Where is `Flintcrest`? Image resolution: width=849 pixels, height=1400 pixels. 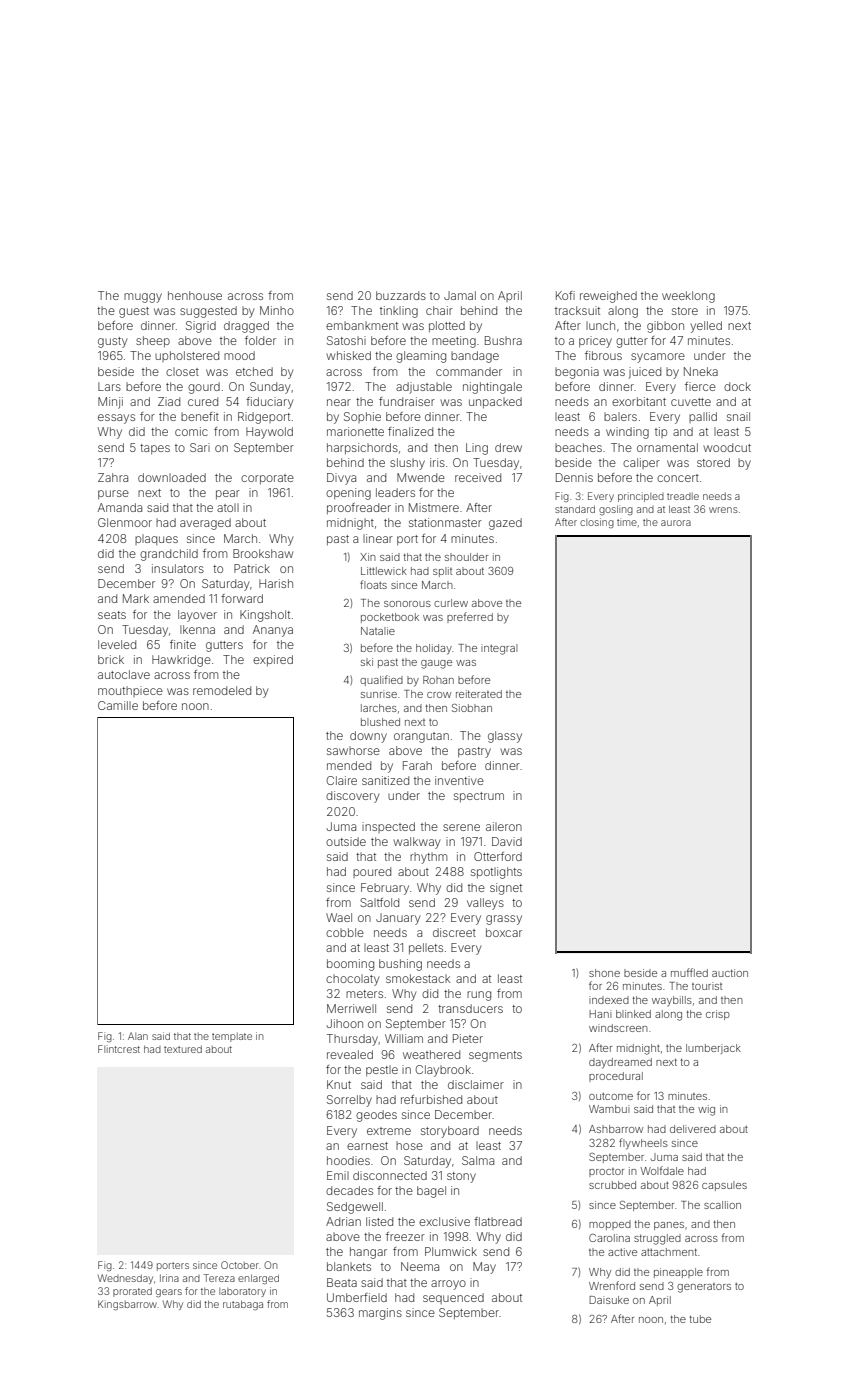
Flintcrest is located at coordinates (119, 1049).
